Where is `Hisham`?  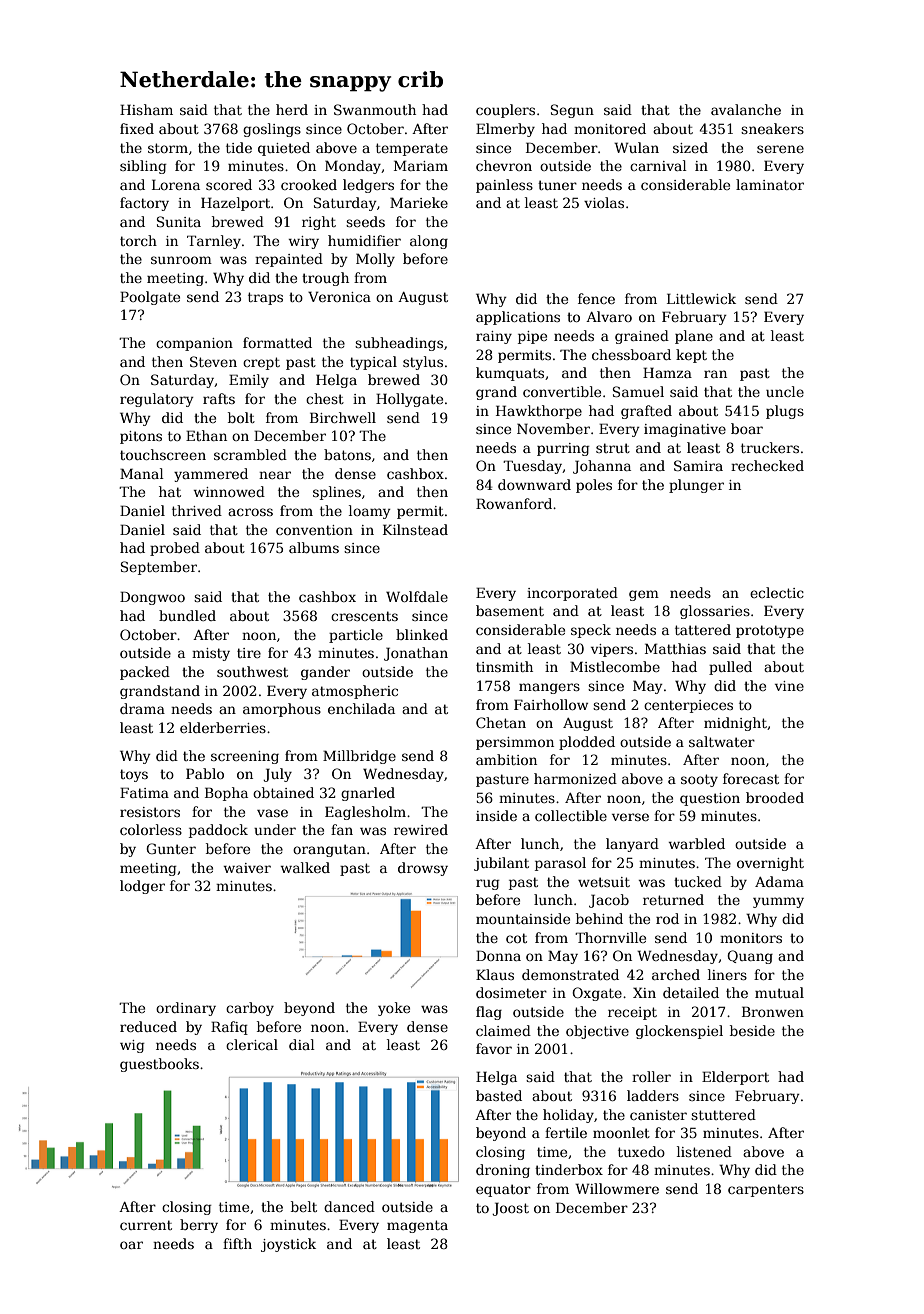 Hisham is located at coordinates (146, 109).
